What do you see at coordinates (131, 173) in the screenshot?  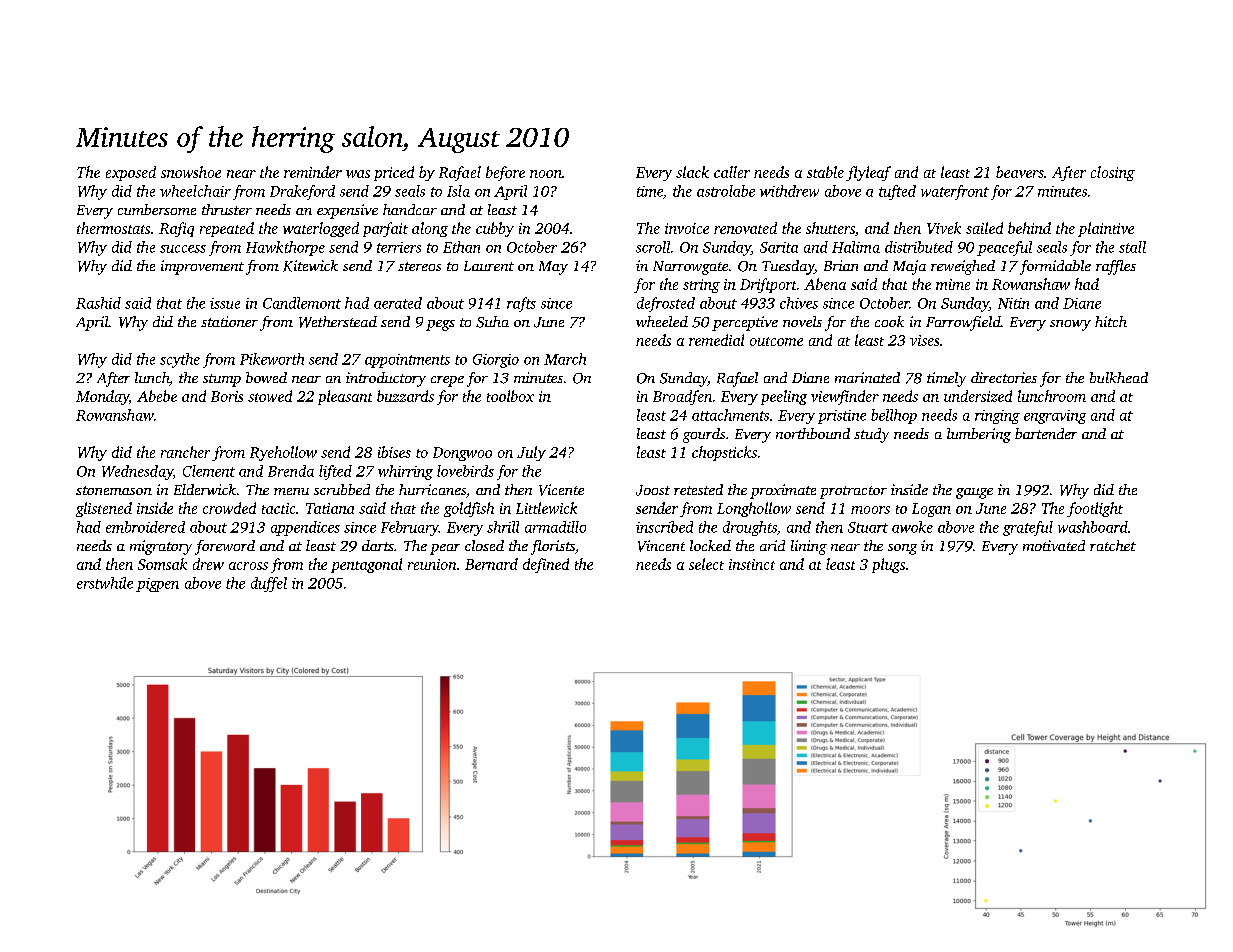 I see `exposed` at bounding box center [131, 173].
